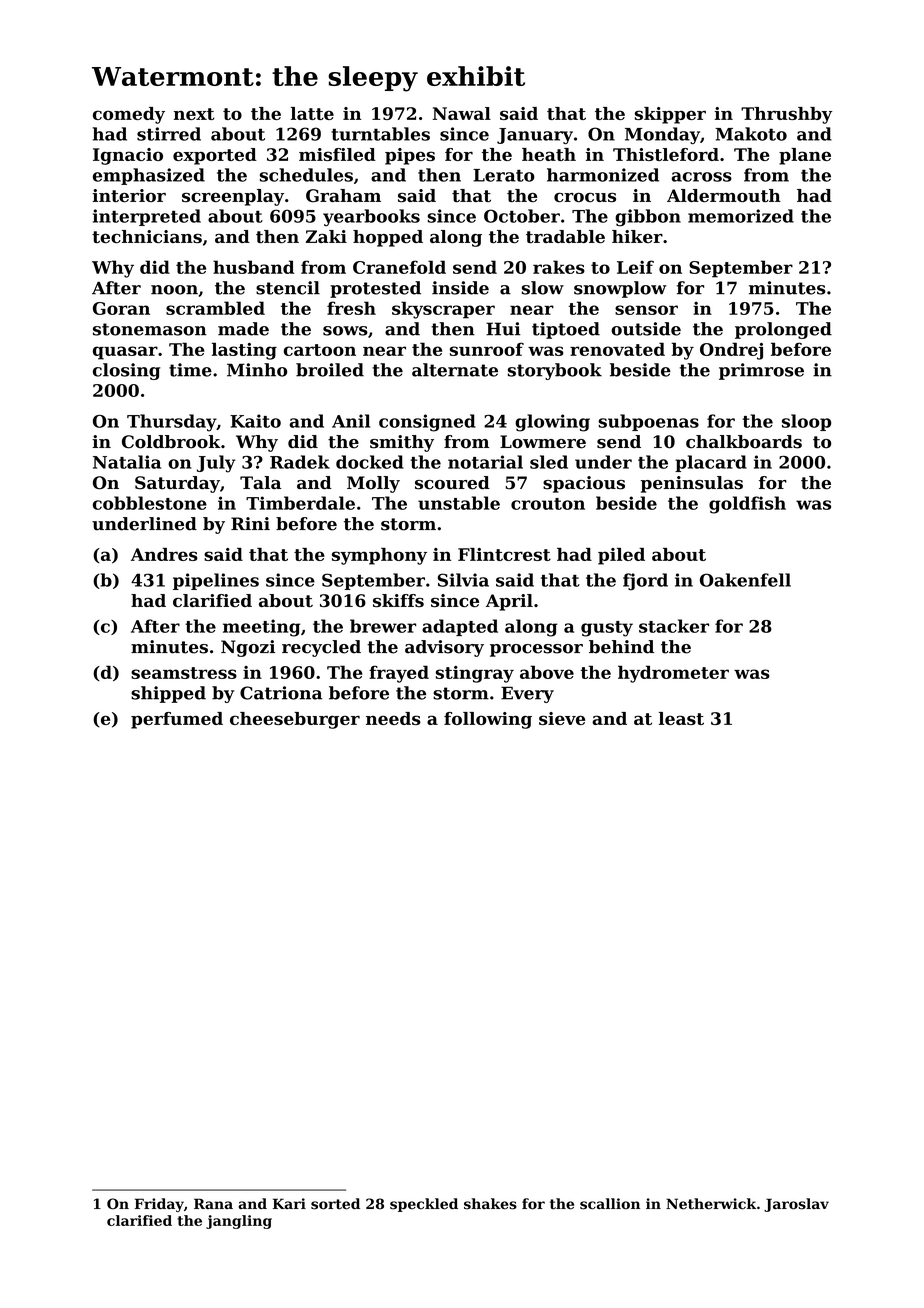 This page has height=1308, width=924. What do you see at coordinates (648, 422) in the page?
I see `subpoenas` at bounding box center [648, 422].
